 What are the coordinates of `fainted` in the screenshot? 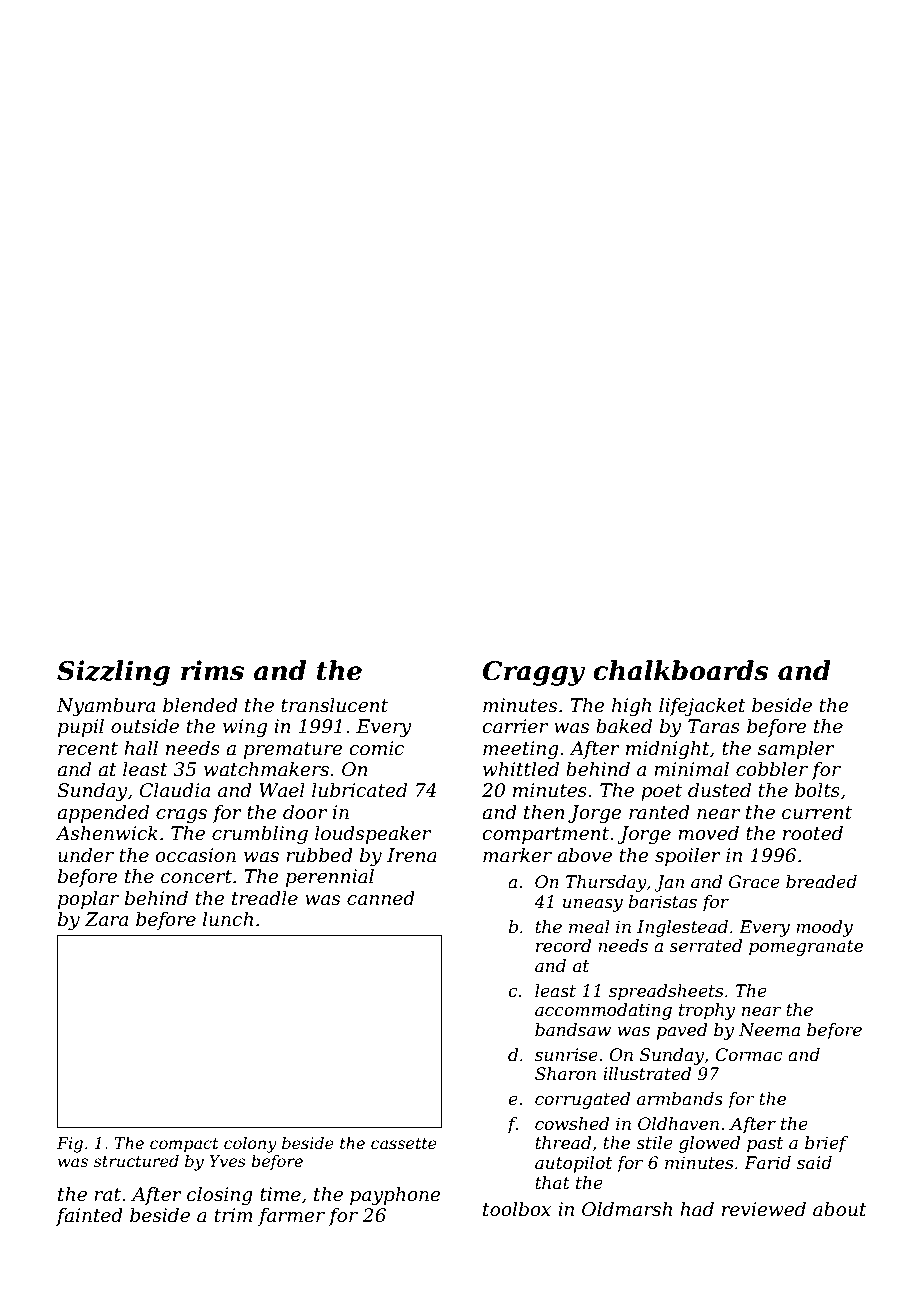 It's located at (89, 1217).
